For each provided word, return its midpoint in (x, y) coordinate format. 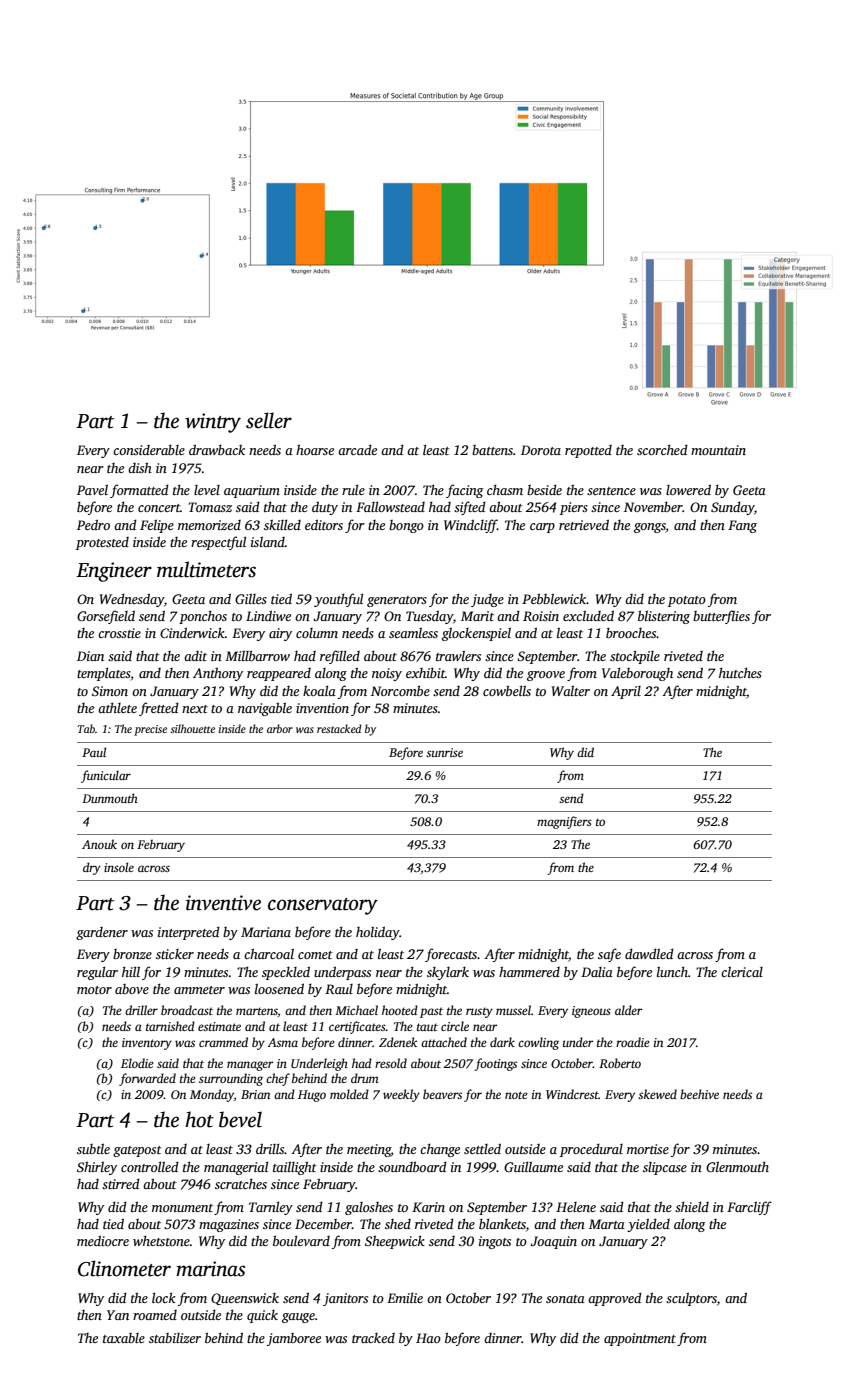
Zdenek (398, 1042)
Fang (742, 526)
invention (322, 708)
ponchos (203, 617)
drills (270, 1148)
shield (692, 1206)
